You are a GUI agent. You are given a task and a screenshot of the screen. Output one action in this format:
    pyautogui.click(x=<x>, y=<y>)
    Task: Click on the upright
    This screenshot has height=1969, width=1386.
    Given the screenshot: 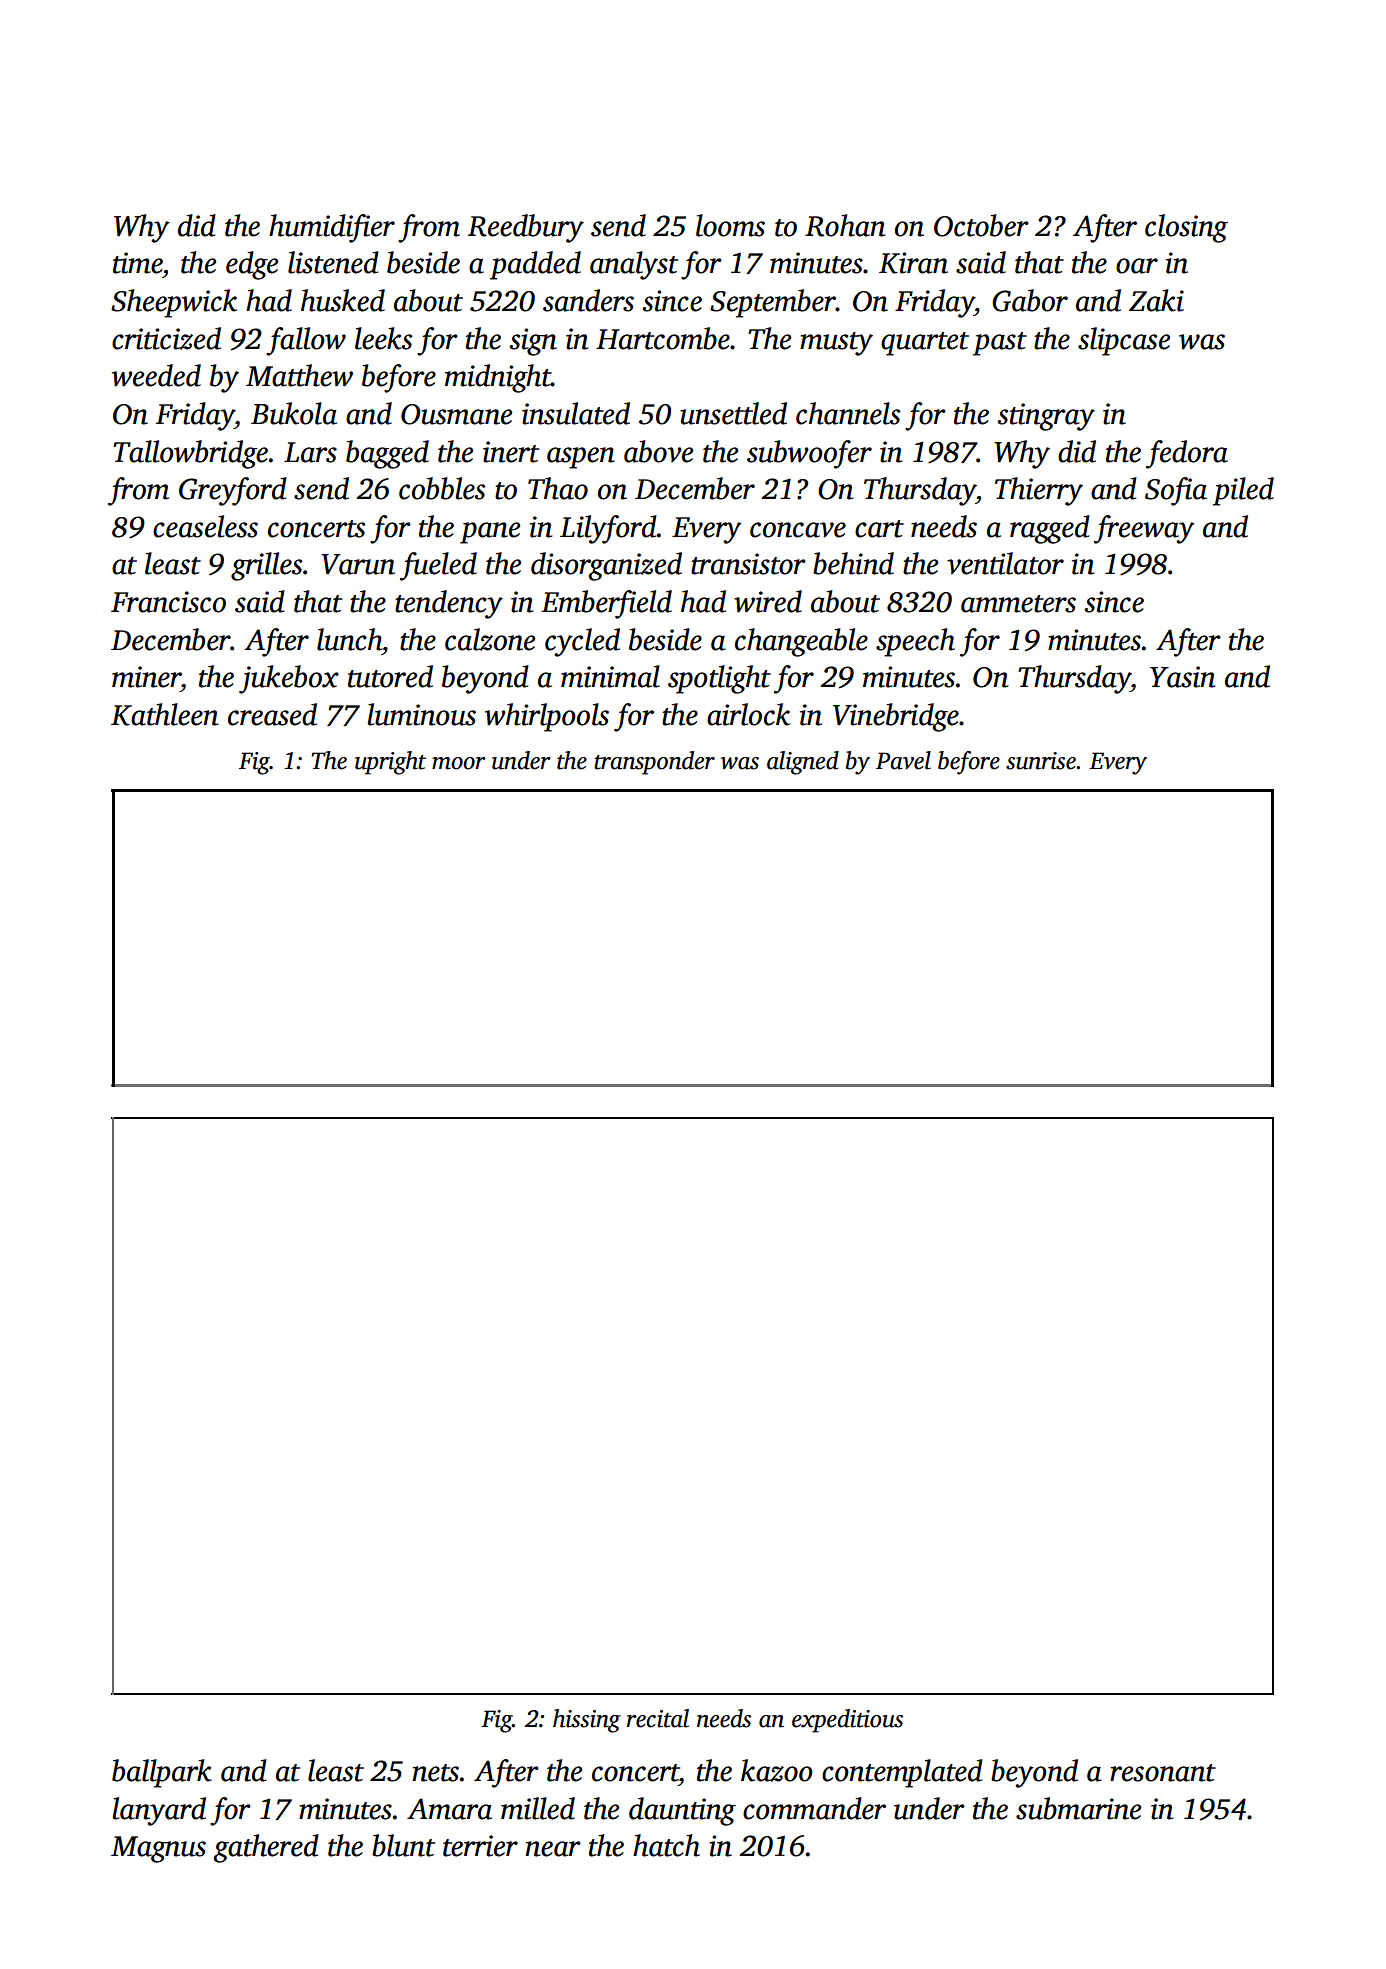 What is the action you would take?
    pyautogui.click(x=390, y=763)
